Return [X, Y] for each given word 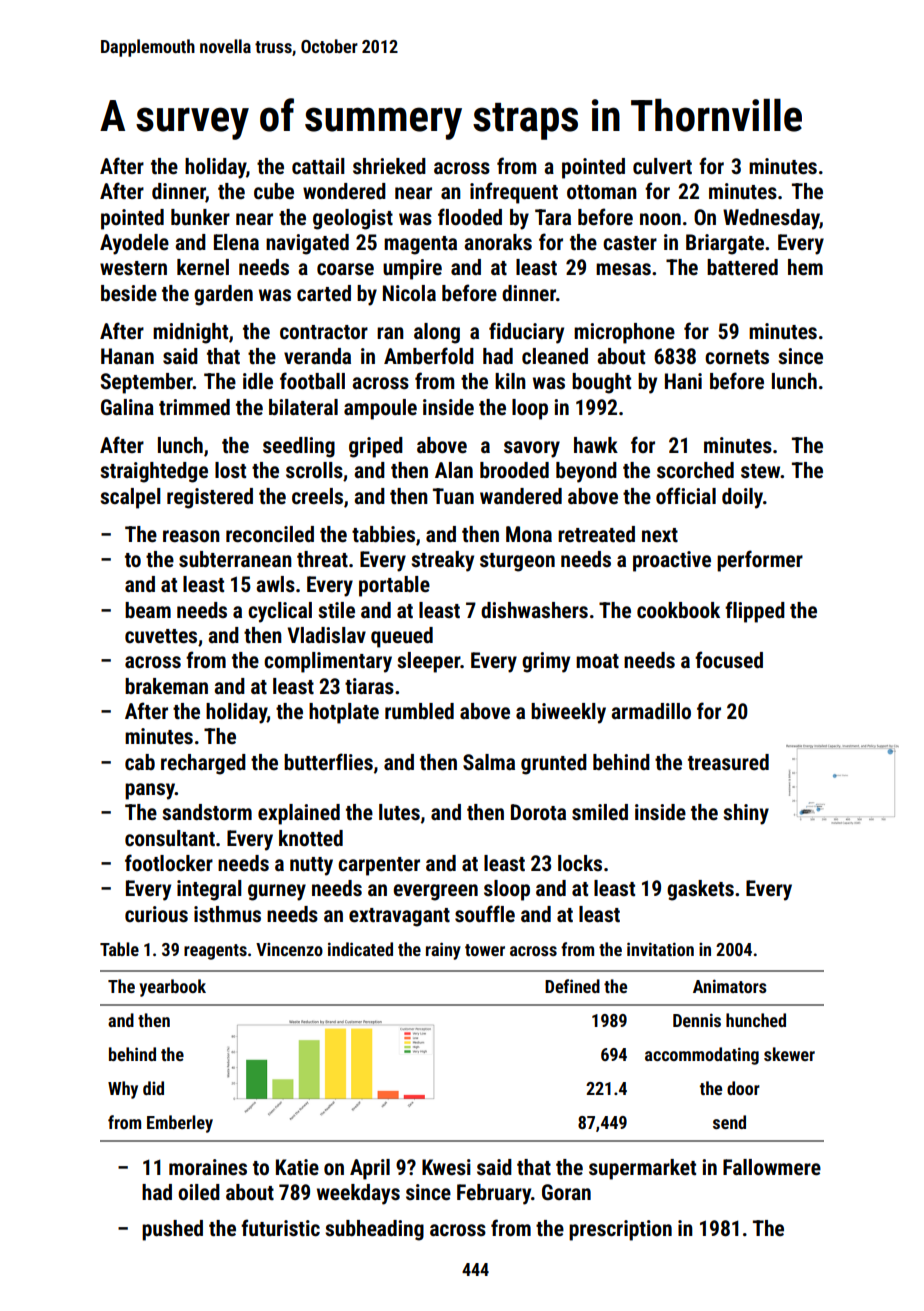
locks [580, 863]
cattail [318, 166]
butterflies [328, 762]
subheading [374, 1230]
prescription [620, 1230]
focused [729, 660]
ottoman [602, 192]
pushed [172, 1230]
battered [742, 267]
